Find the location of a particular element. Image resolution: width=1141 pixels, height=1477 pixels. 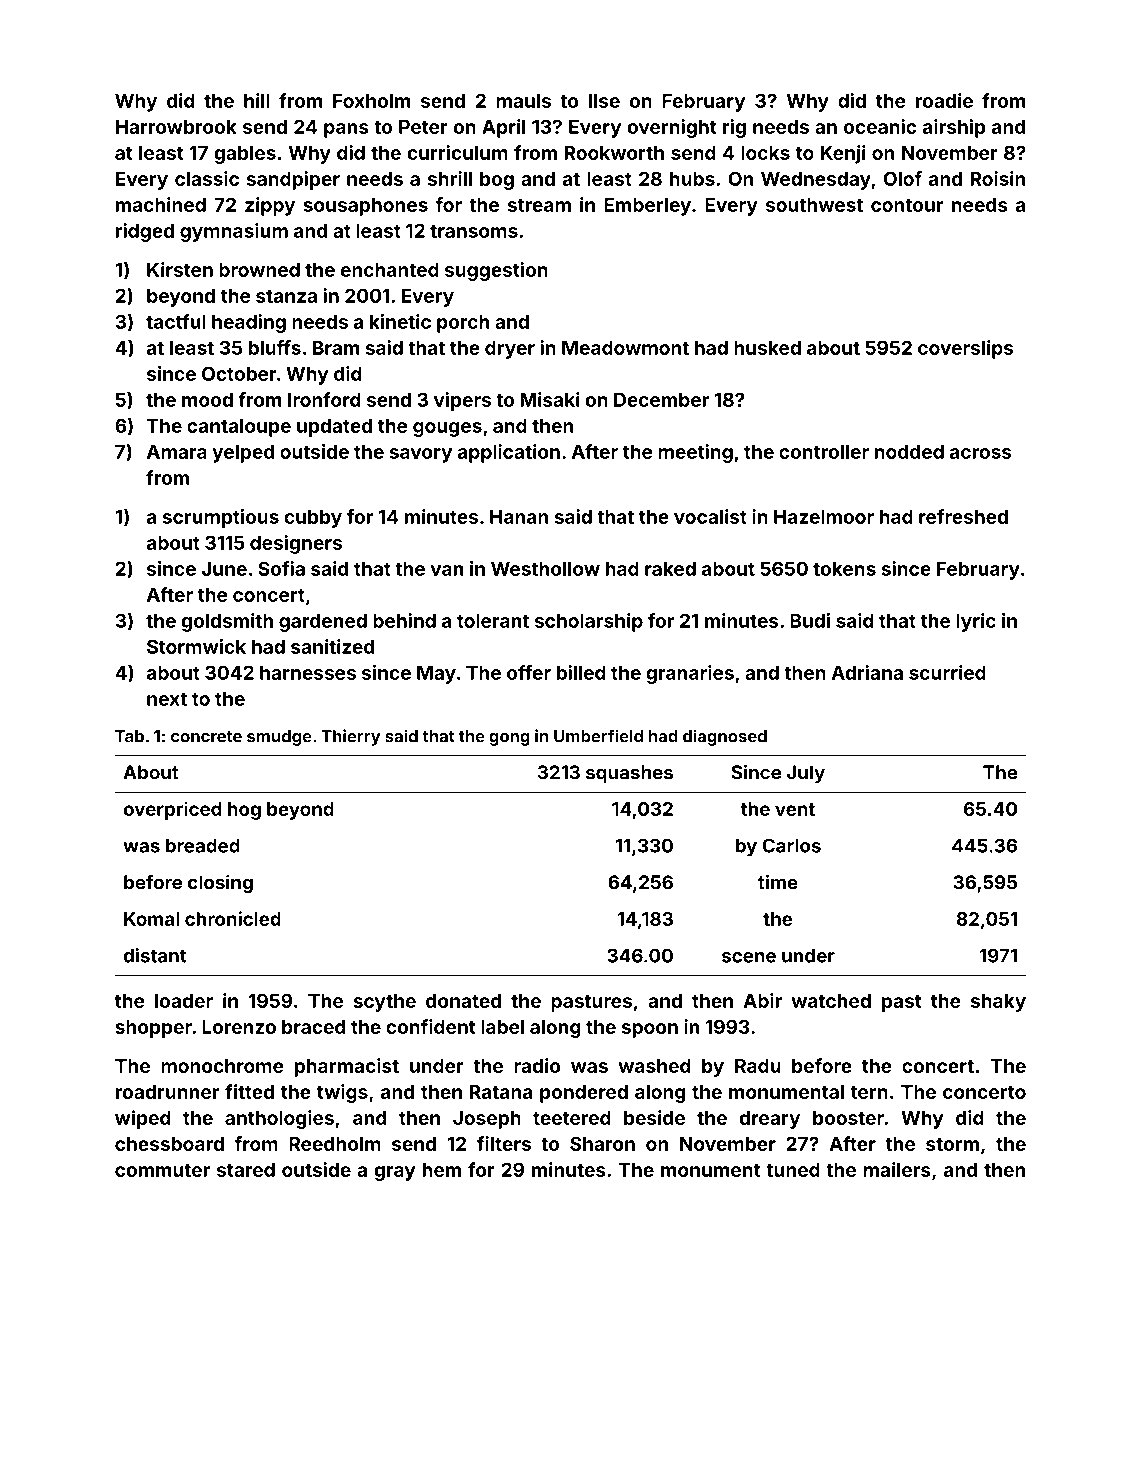

Adriana is located at coordinates (867, 672).
